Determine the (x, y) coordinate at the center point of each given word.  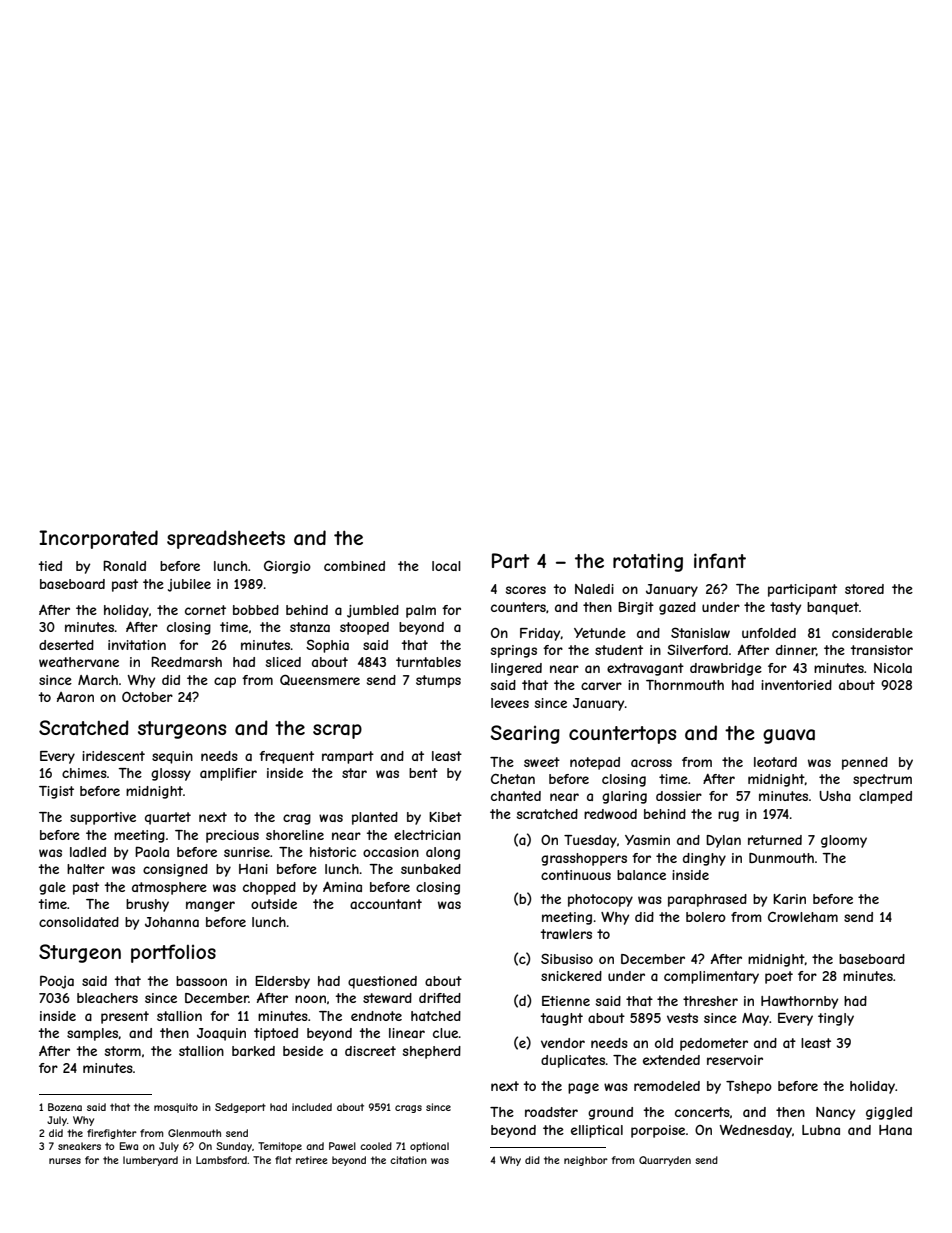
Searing (525, 734)
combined (354, 566)
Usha (835, 796)
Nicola (893, 668)
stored (864, 589)
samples (93, 1034)
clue (445, 1033)
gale (52, 888)
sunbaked (431, 869)
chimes (84, 773)
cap (225, 682)
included (312, 1107)
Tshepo (749, 1087)
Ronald (124, 565)
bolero (706, 917)
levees (510, 703)
